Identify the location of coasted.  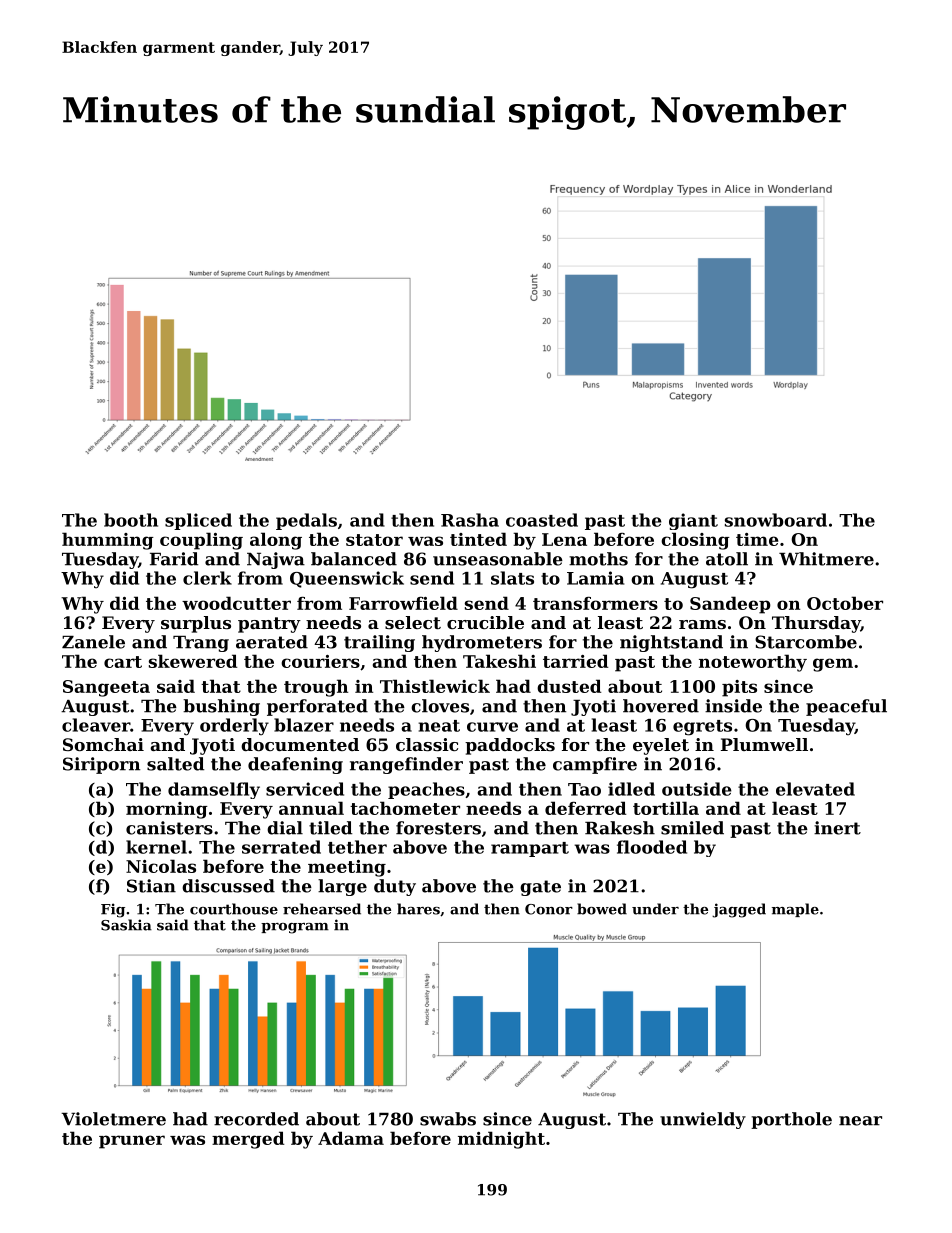
(542, 520).
